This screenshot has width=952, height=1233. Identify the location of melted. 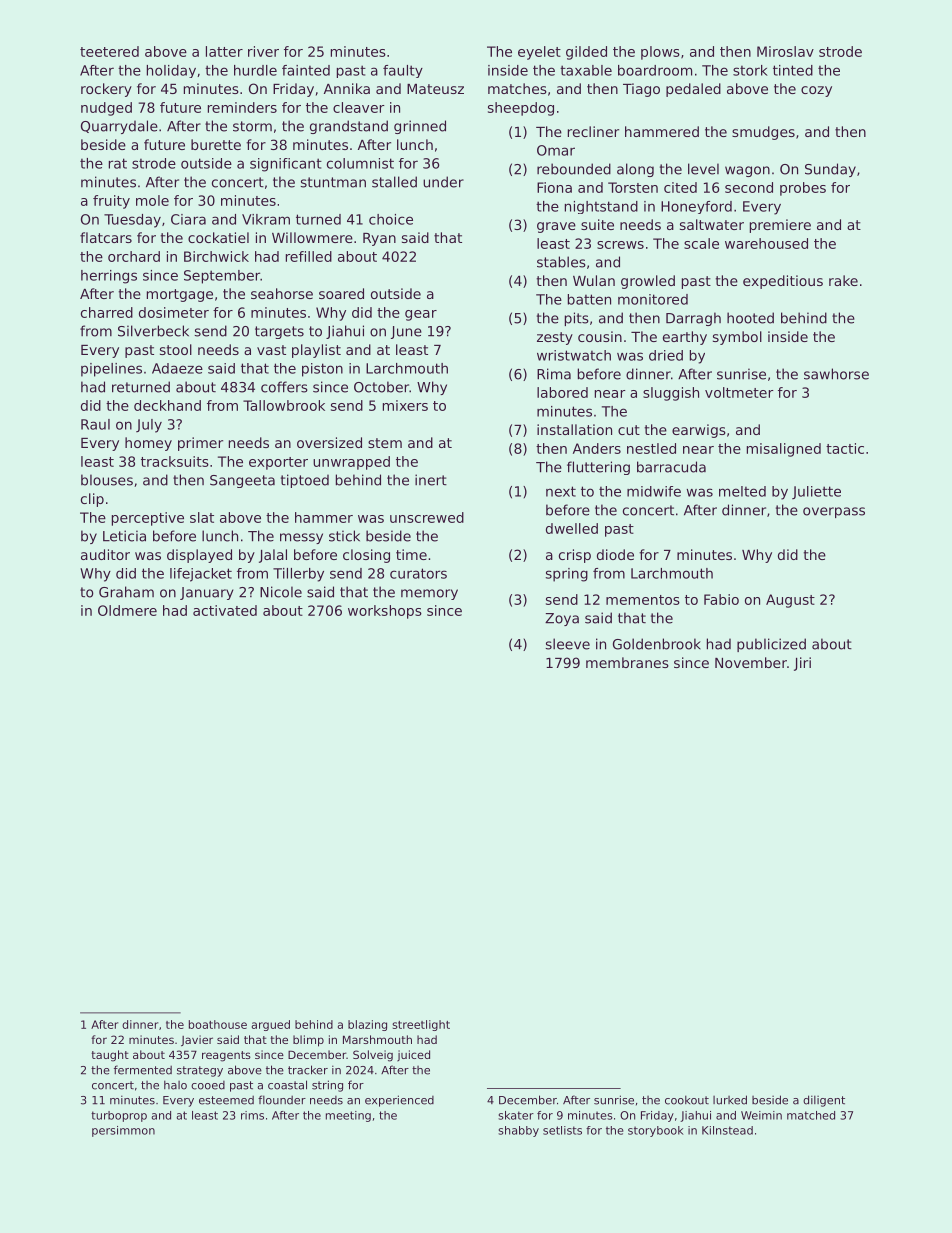
(742, 491).
